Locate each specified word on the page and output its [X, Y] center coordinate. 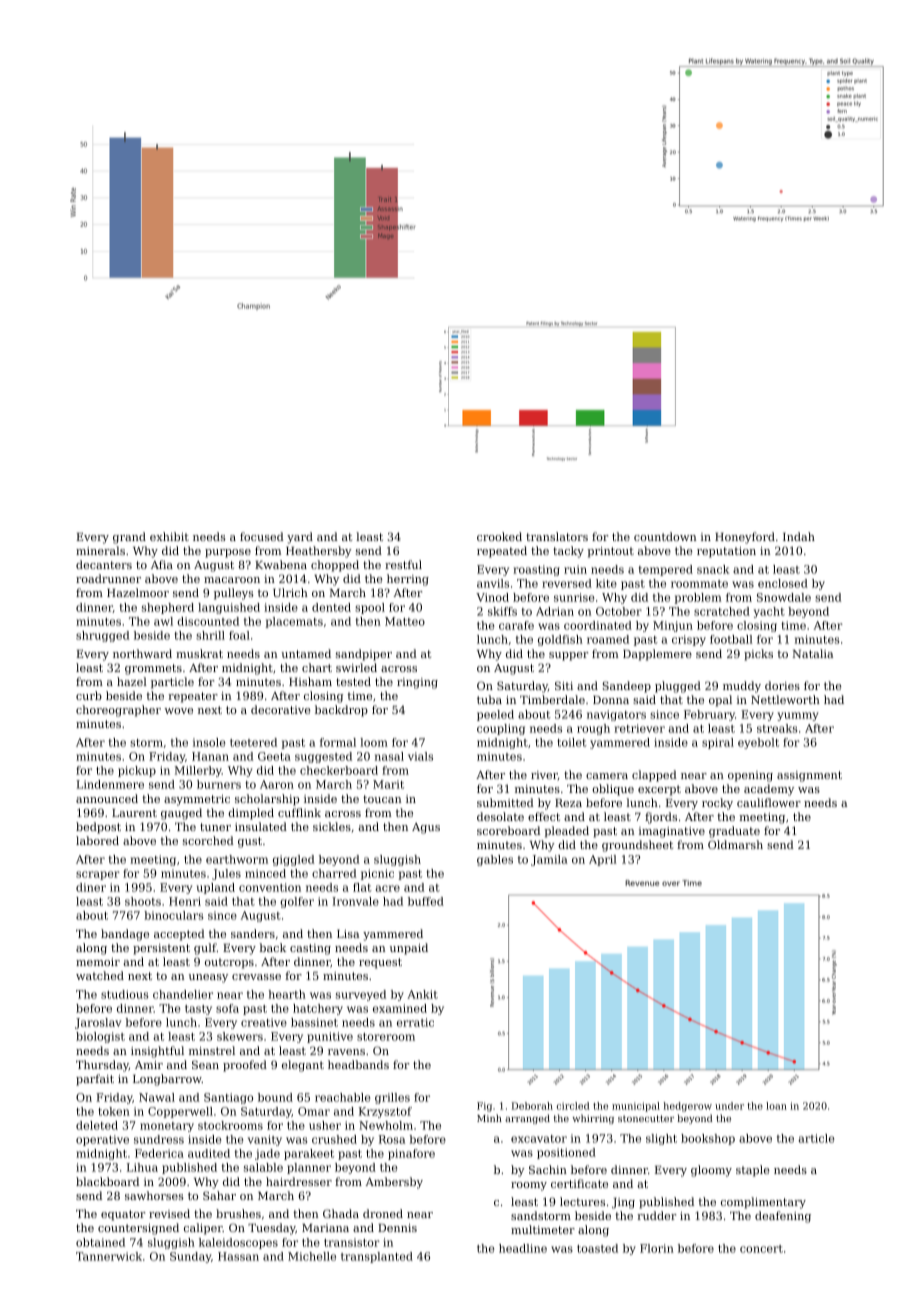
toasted [597, 1248]
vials [420, 756]
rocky [717, 804]
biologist [100, 1037]
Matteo [405, 621]
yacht [769, 612]
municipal [636, 1107]
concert [761, 1249]
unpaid [409, 949]
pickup [137, 771]
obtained [100, 1242]
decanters [104, 564]
